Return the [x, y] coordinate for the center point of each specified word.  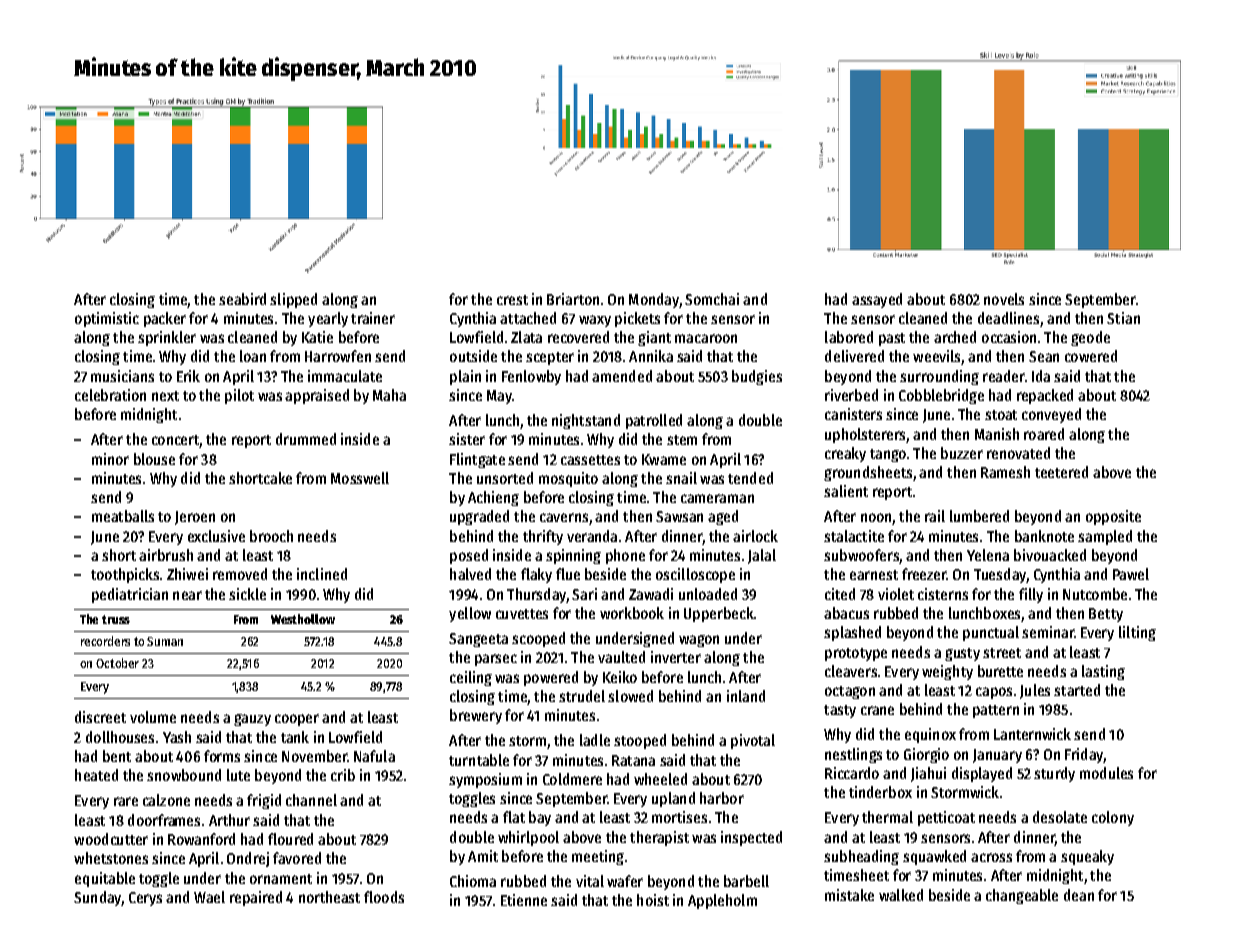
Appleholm [722, 901]
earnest [874, 575]
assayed [877, 300]
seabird [242, 299]
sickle [247, 594]
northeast [329, 897]
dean [1079, 895]
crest [512, 300]
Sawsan [679, 516]
